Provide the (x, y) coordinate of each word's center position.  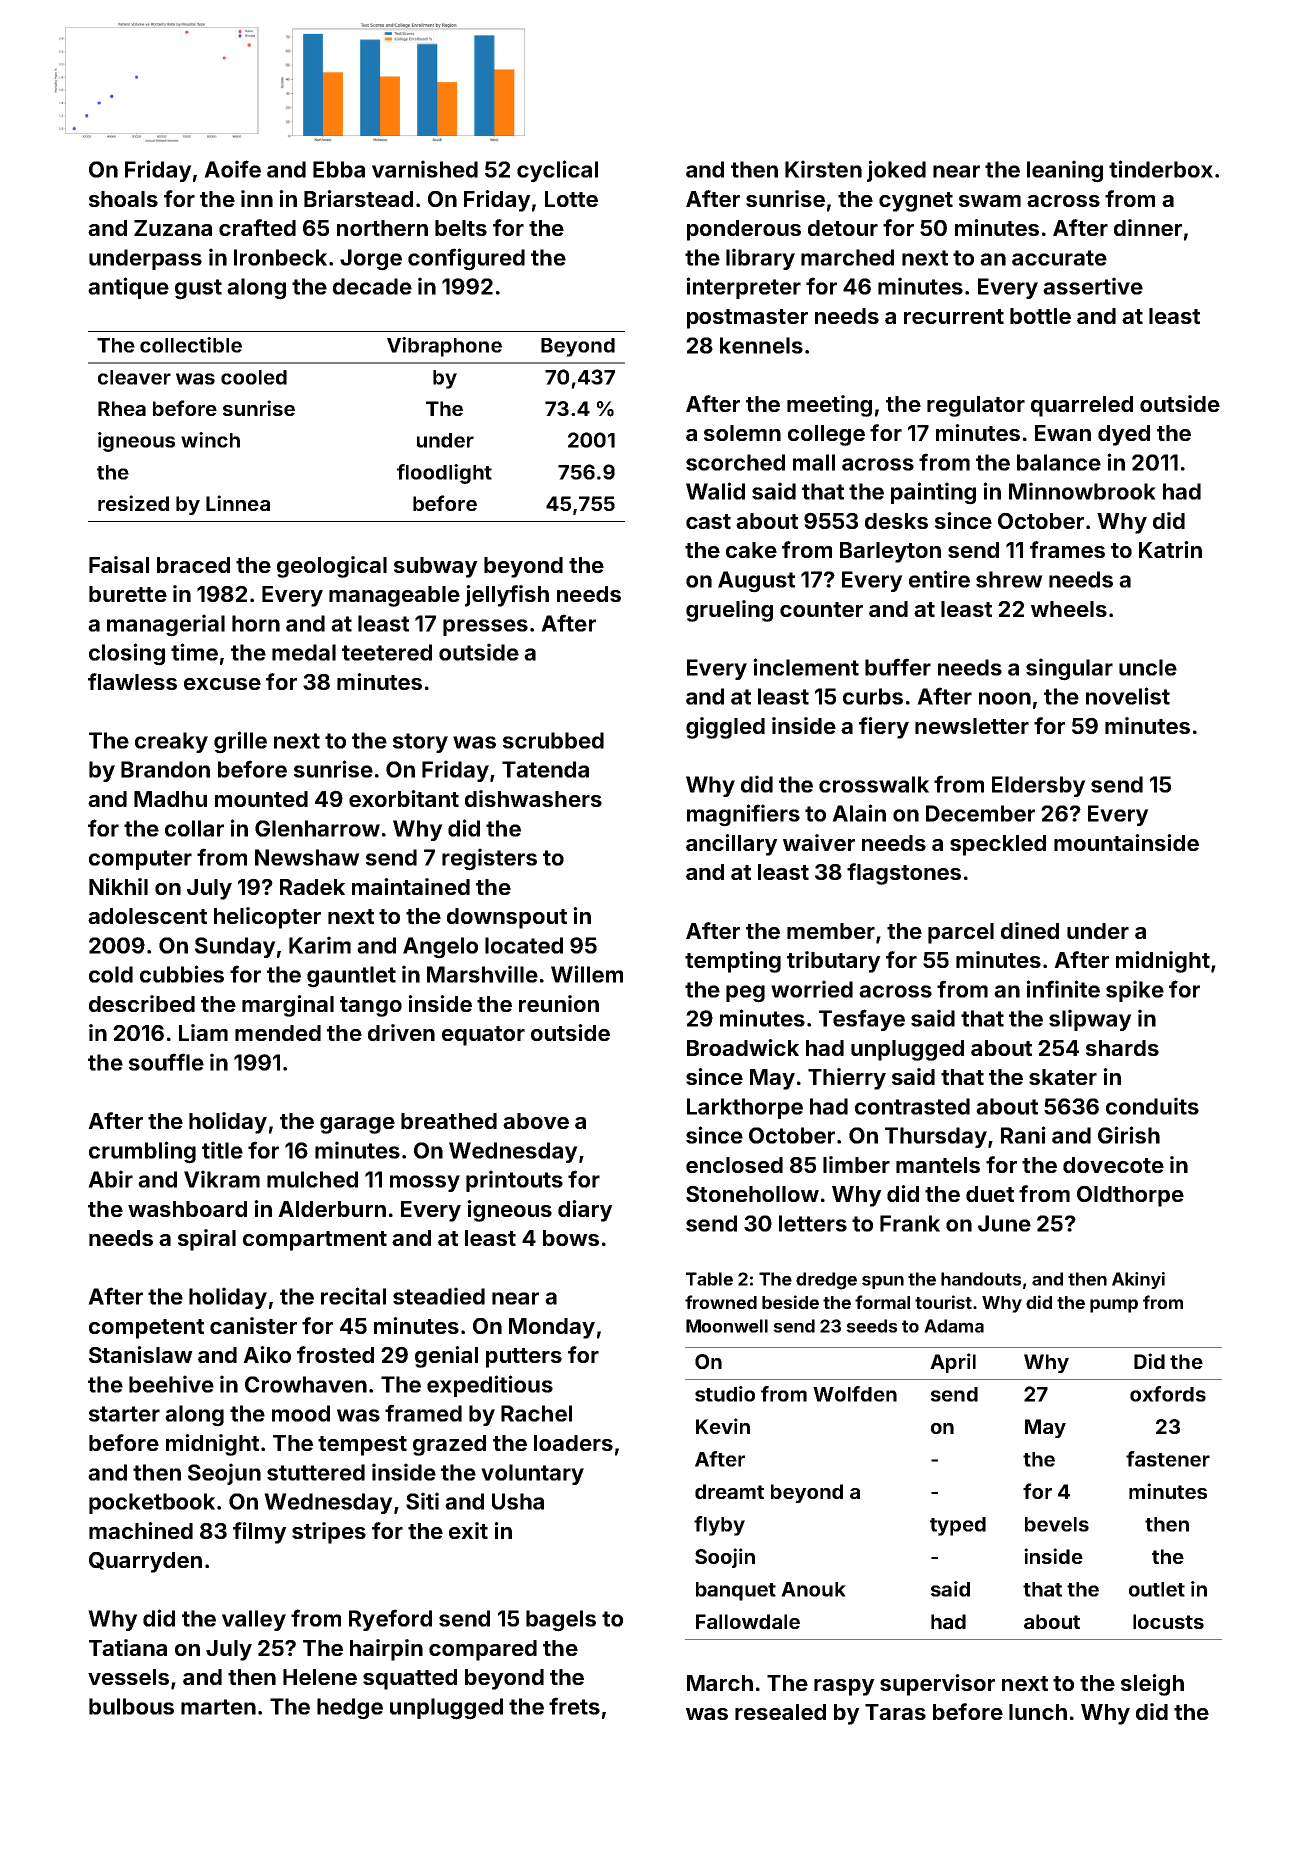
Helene (320, 1677)
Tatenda (545, 769)
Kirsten (823, 169)
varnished (425, 169)
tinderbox (1161, 169)
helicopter (267, 918)
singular (1069, 669)
